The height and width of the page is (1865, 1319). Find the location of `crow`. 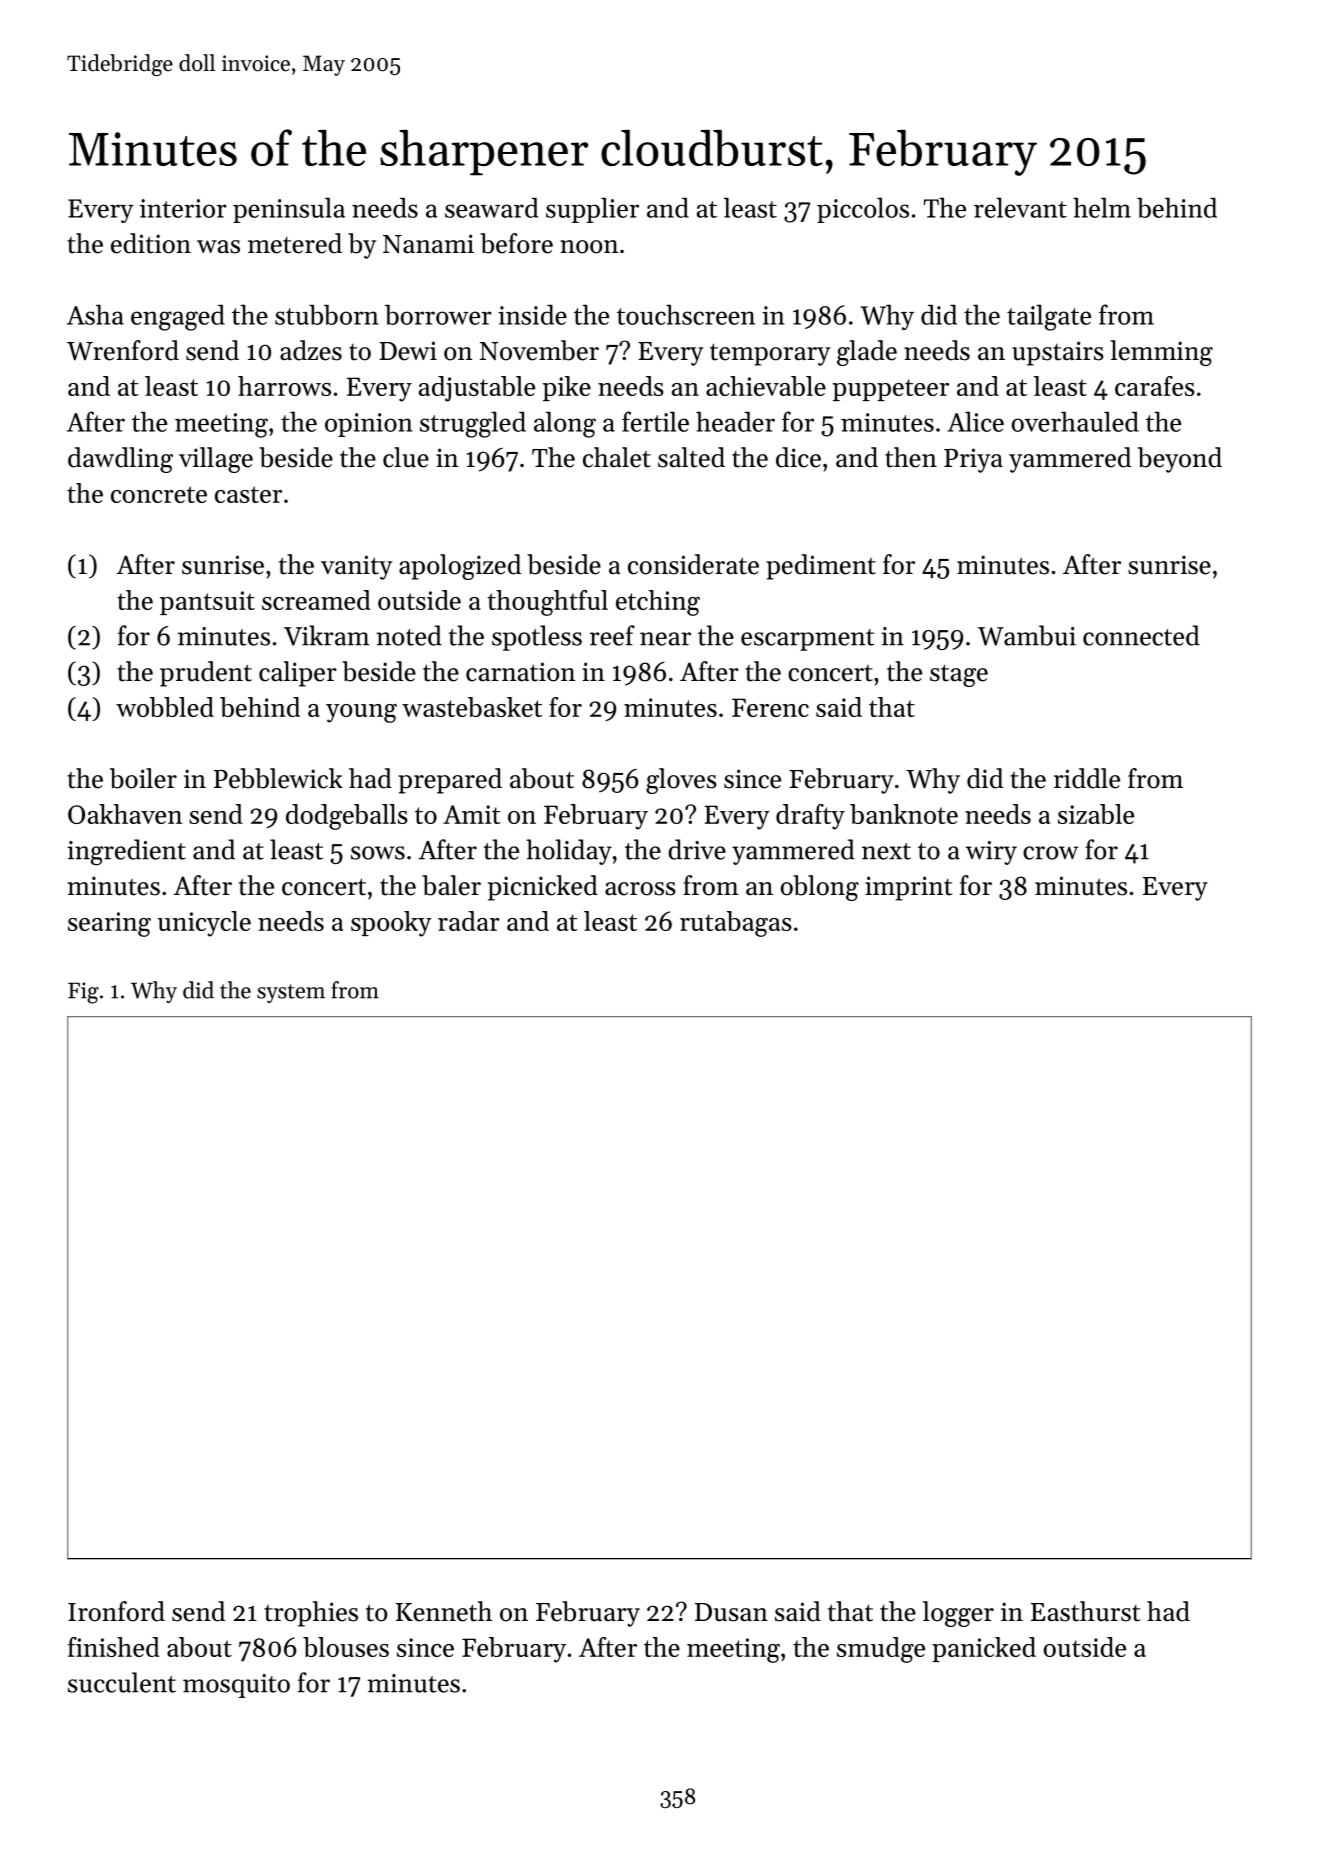

crow is located at coordinates (1051, 853).
